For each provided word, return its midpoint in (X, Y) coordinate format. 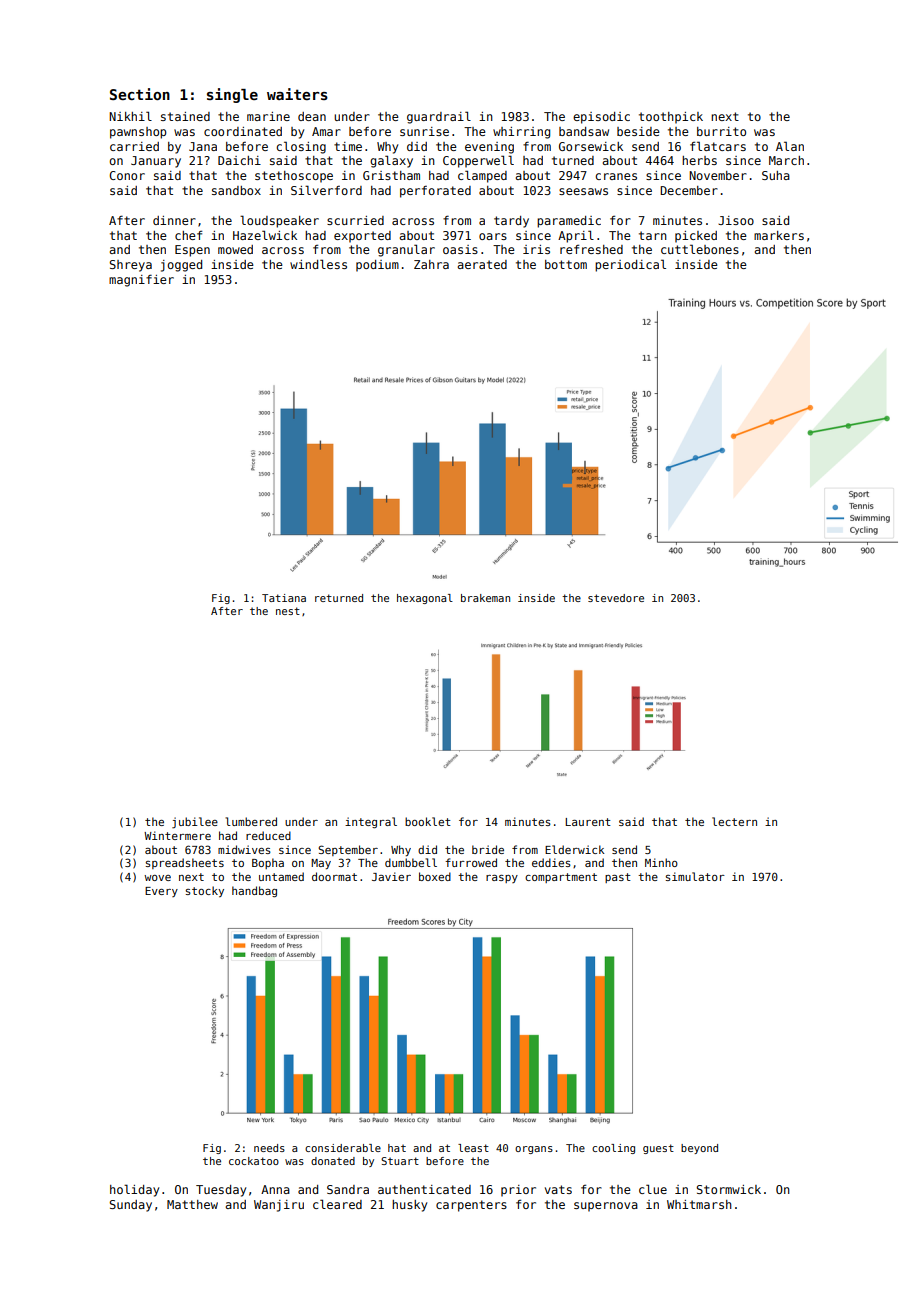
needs (269, 1148)
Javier (391, 876)
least (473, 1148)
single (232, 95)
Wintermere (177, 835)
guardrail (439, 117)
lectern (734, 821)
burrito (721, 131)
